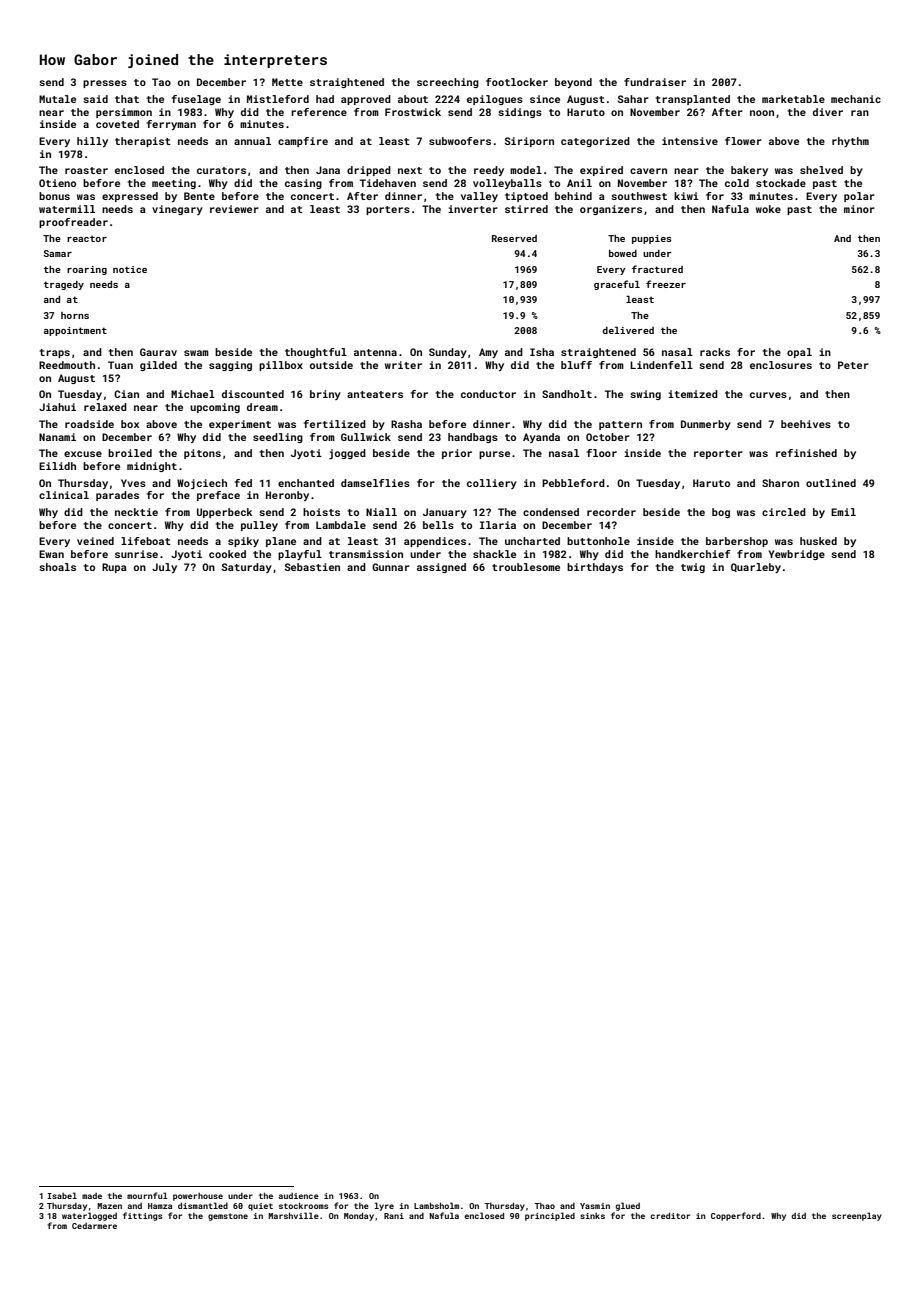 The width and height of the screenshot is (924, 1308). I want to click on shelved, so click(821, 170).
